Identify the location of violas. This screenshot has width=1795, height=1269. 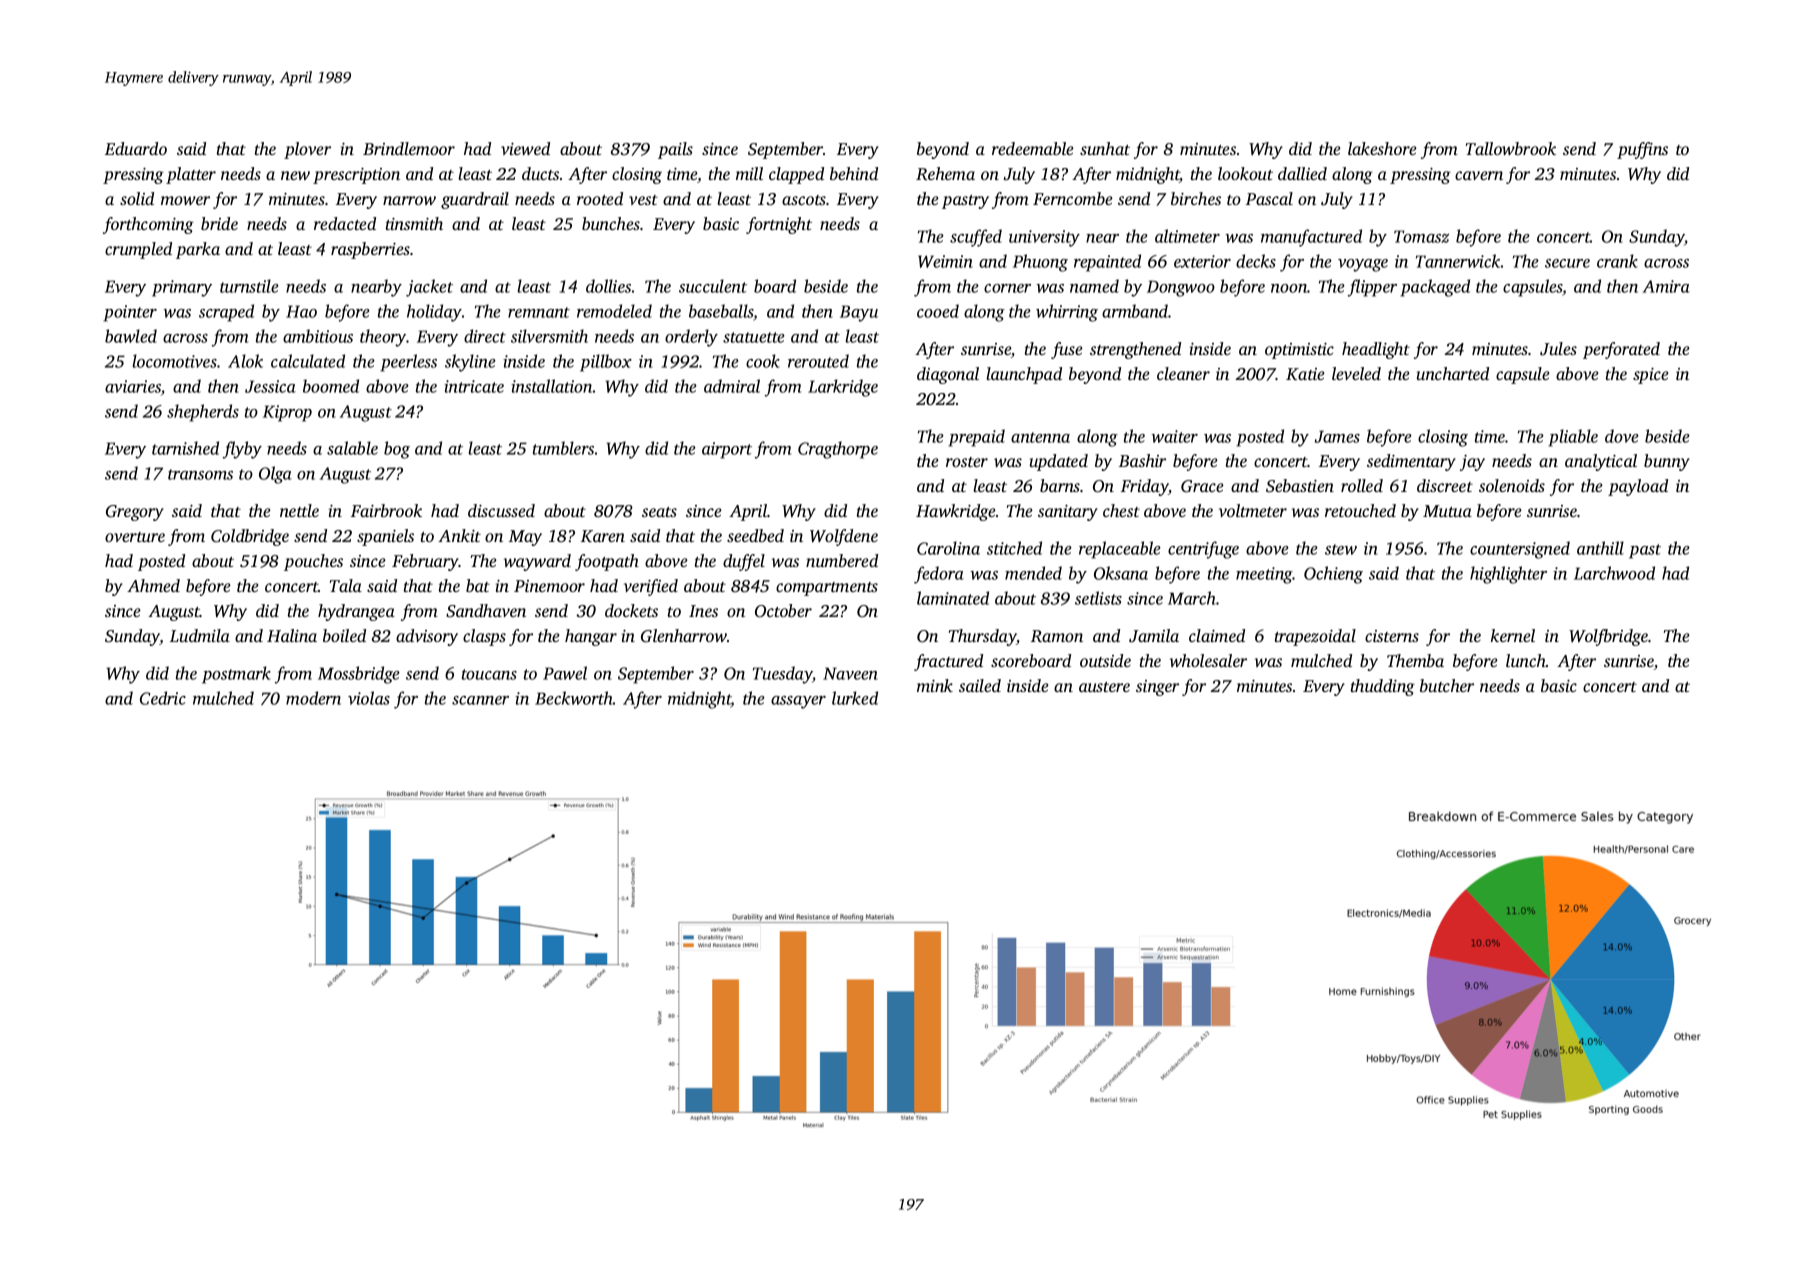
(369, 698).
